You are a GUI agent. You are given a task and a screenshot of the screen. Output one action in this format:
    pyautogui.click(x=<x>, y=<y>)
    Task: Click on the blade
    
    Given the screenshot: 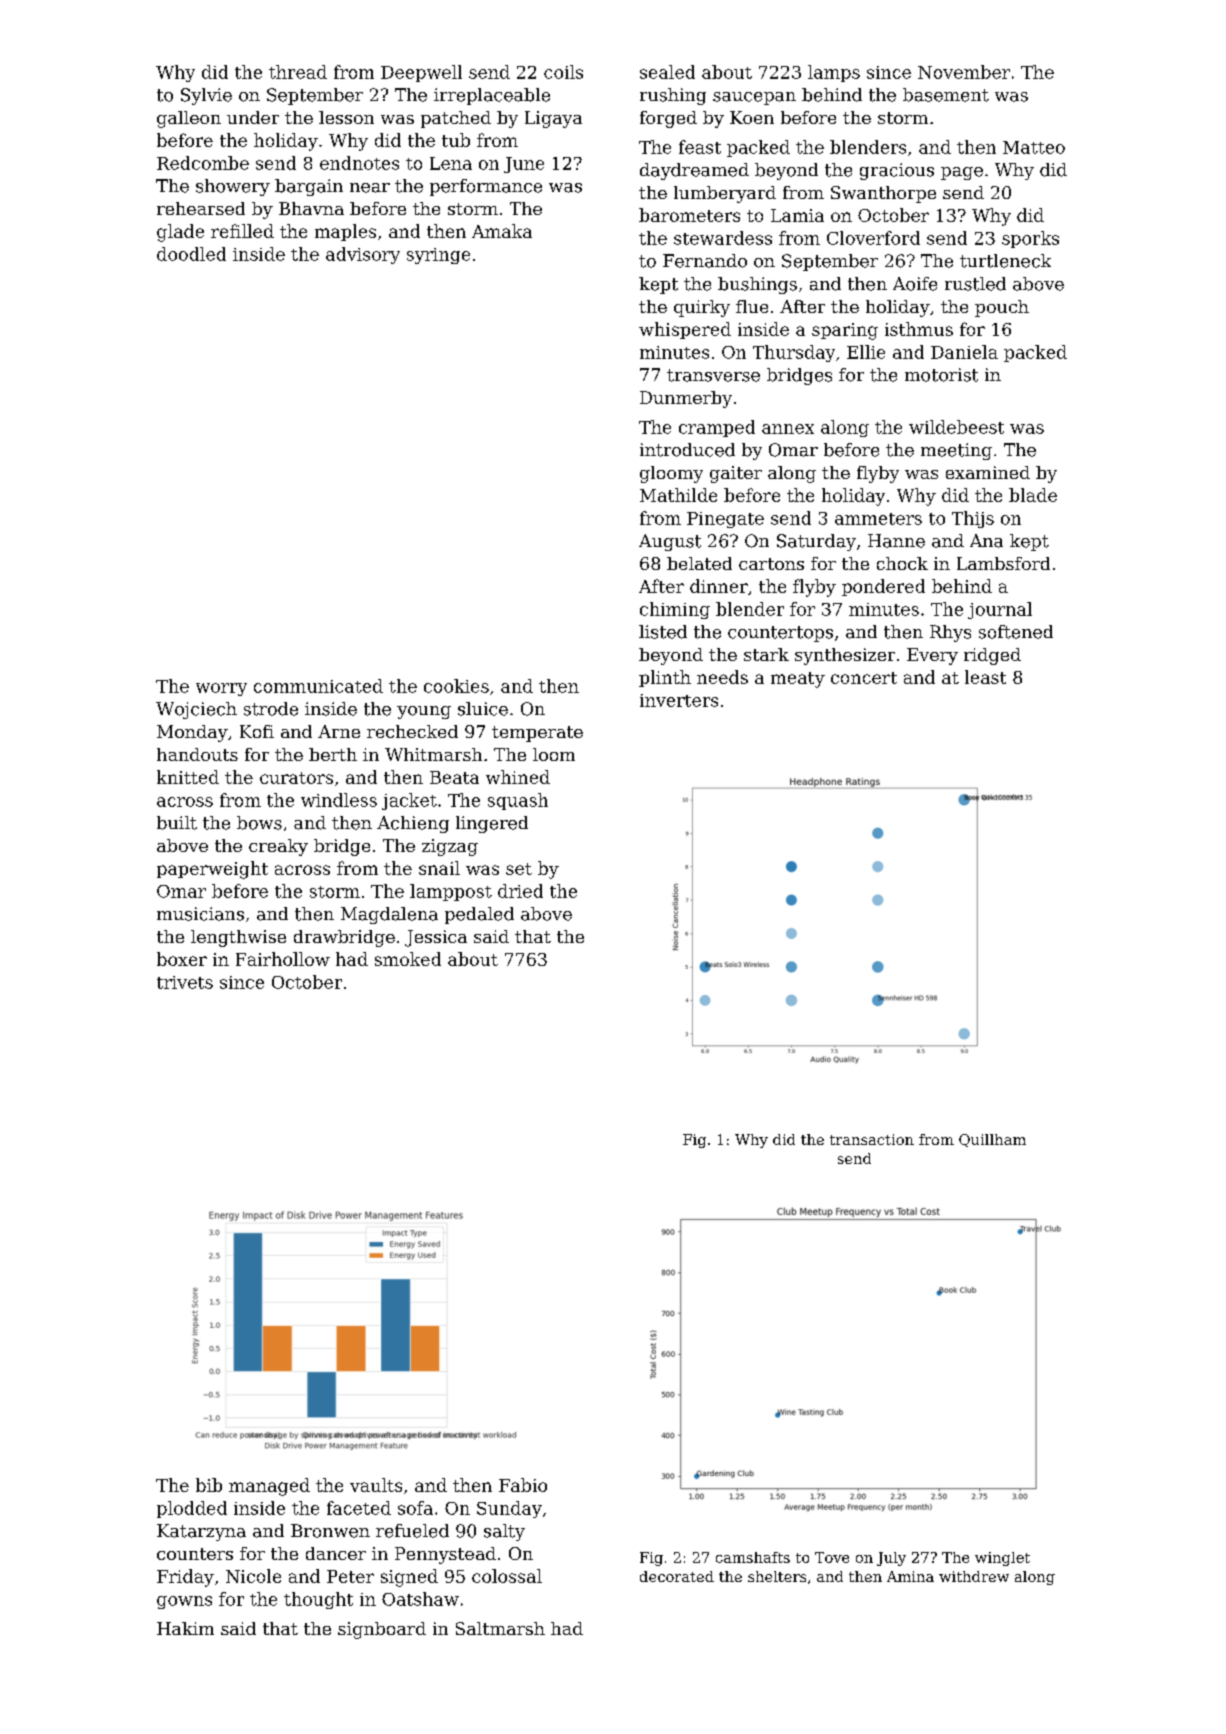 What is the action you would take?
    pyautogui.click(x=1033, y=495)
